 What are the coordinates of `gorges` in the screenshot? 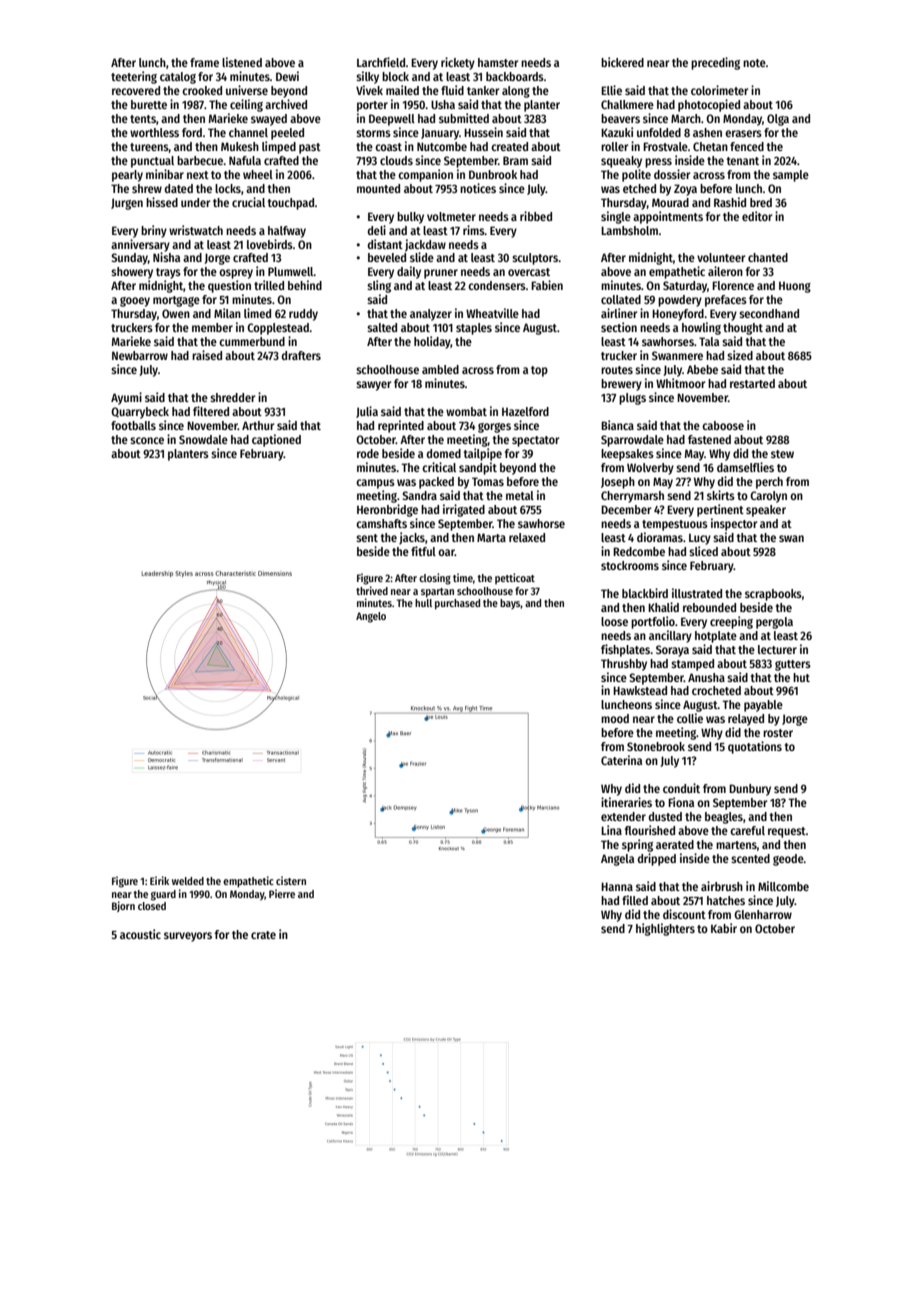 It's located at (494, 428).
